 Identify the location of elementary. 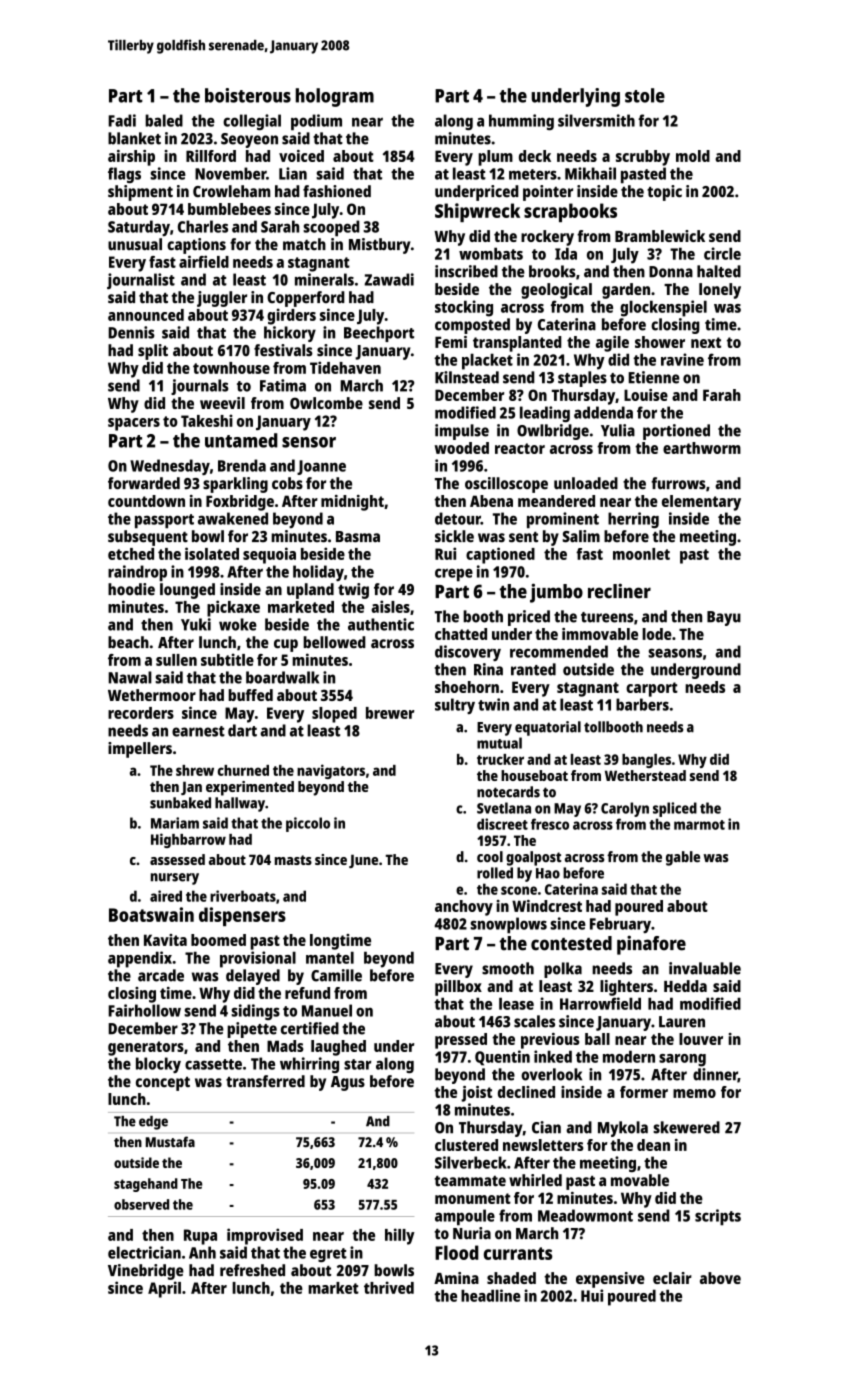
(701, 503).
